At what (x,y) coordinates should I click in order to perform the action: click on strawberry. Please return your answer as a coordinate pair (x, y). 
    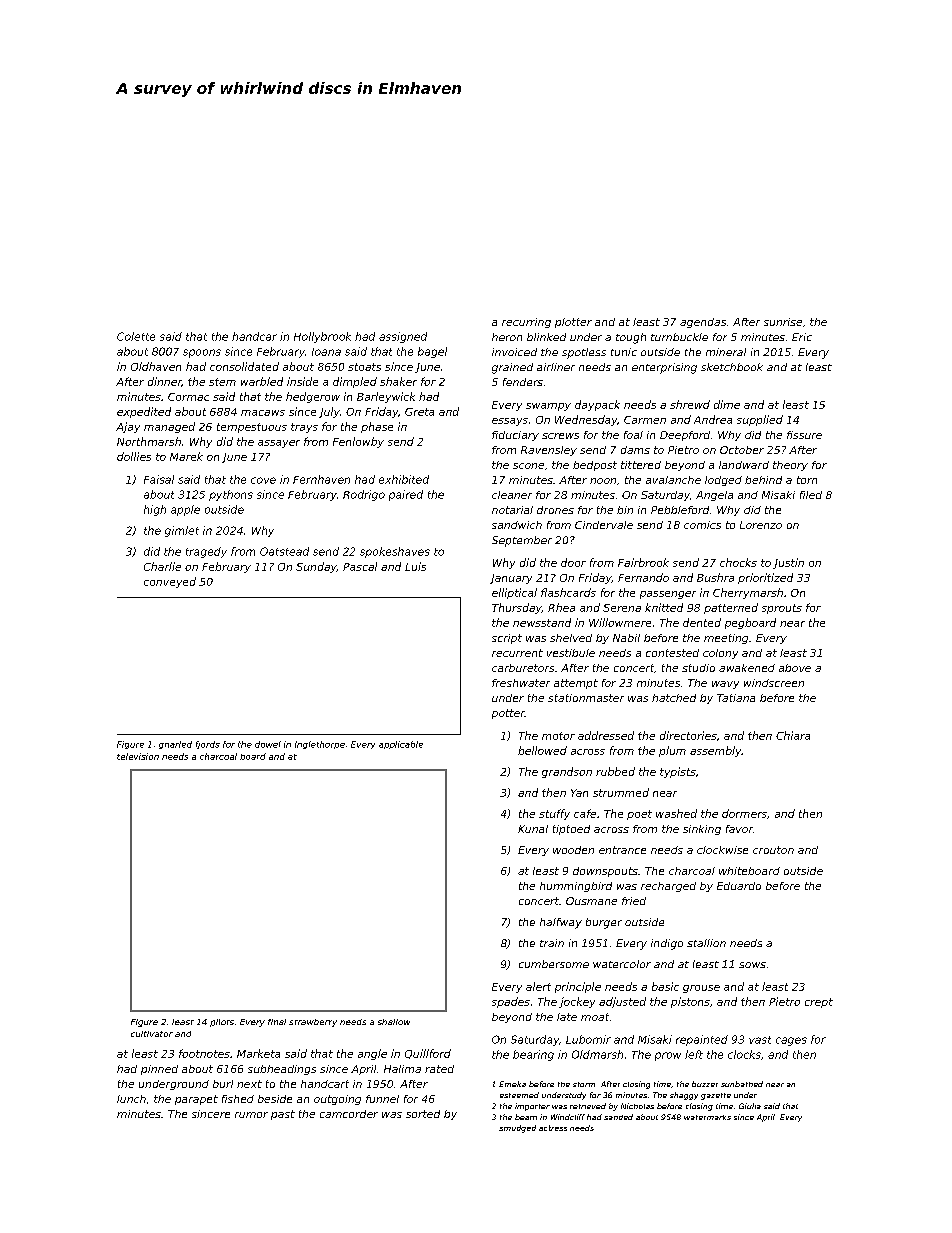
    Looking at the image, I should click on (313, 1023).
